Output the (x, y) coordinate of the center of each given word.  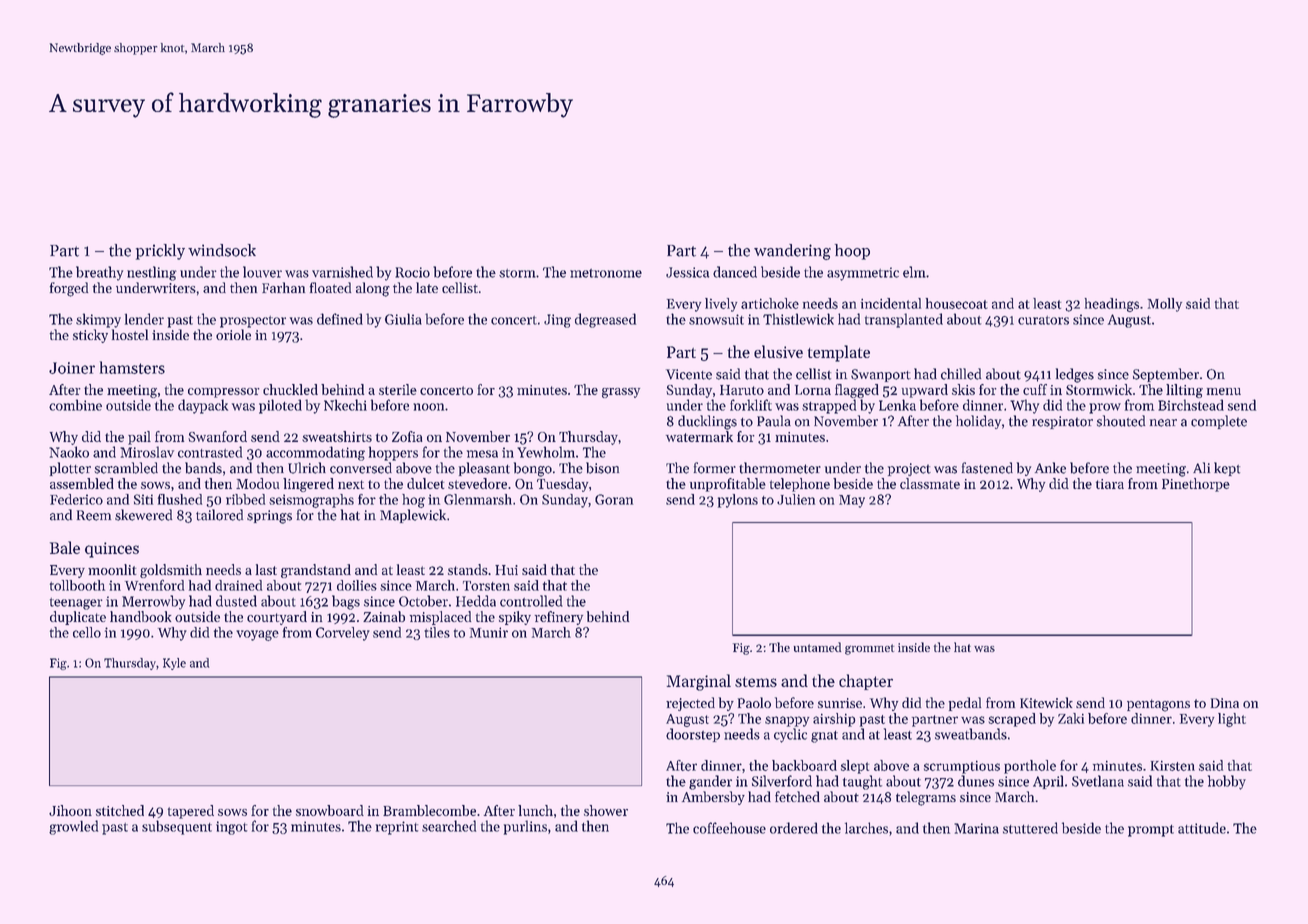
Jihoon (70, 810)
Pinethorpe (1196, 485)
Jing (557, 321)
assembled (82, 483)
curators (1043, 320)
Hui (506, 570)
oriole (233, 334)
